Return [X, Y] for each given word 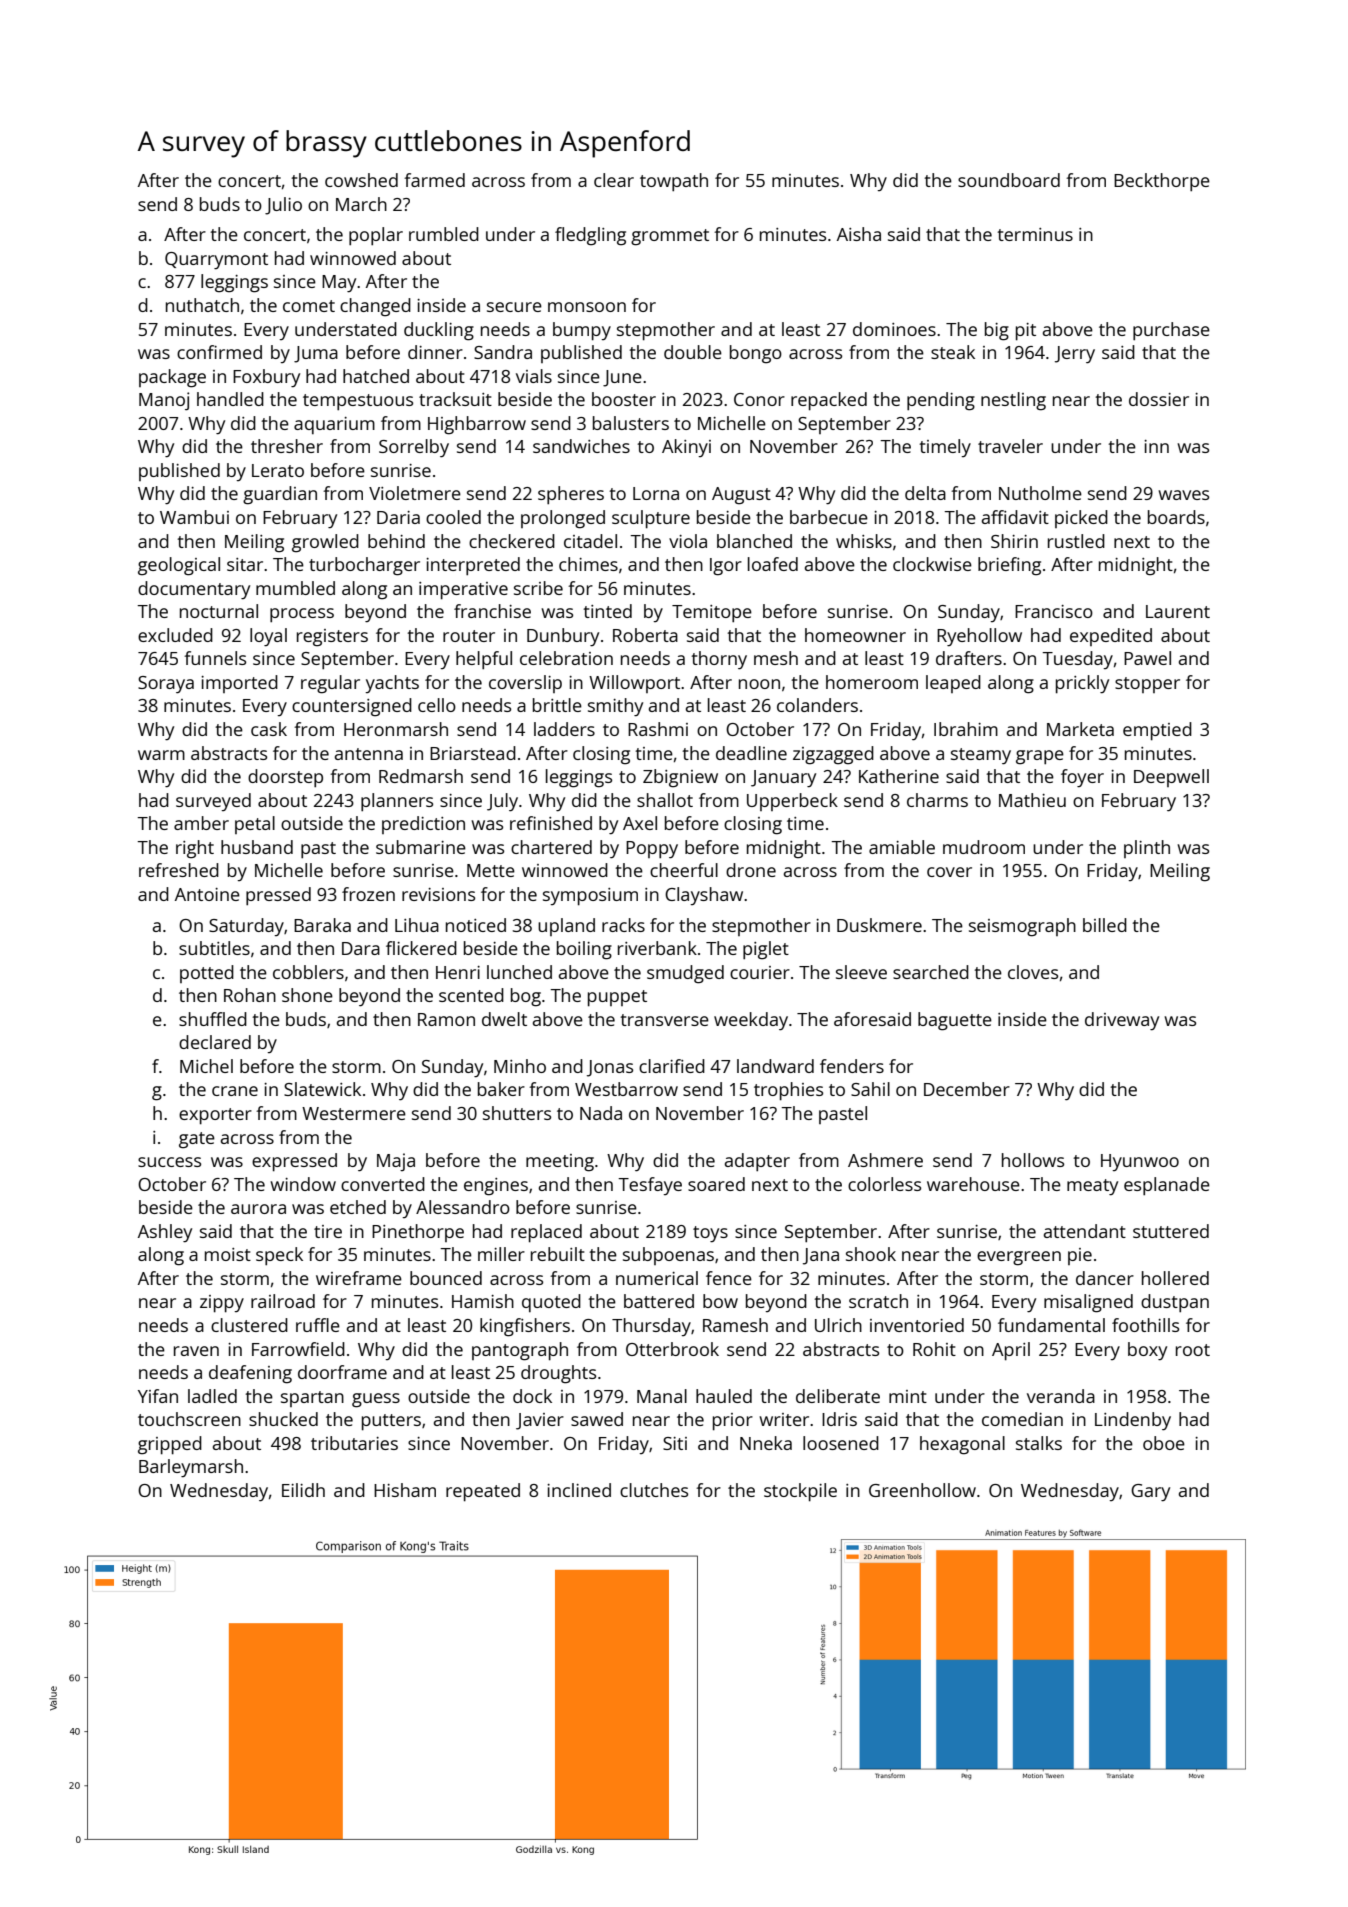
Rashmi [658, 729]
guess [376, 1400]
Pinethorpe [418, 1233]
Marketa [1080, 729]
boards [1176, 517]
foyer [1082, 778]
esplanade [1167, 1186]
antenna [369, 754]
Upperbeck [792, 802]
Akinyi [686, 448]
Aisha [859, 234]
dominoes [894, 329]
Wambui [194, 517]
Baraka [322, 925]
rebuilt [558, 1254]
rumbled [444, 234]
